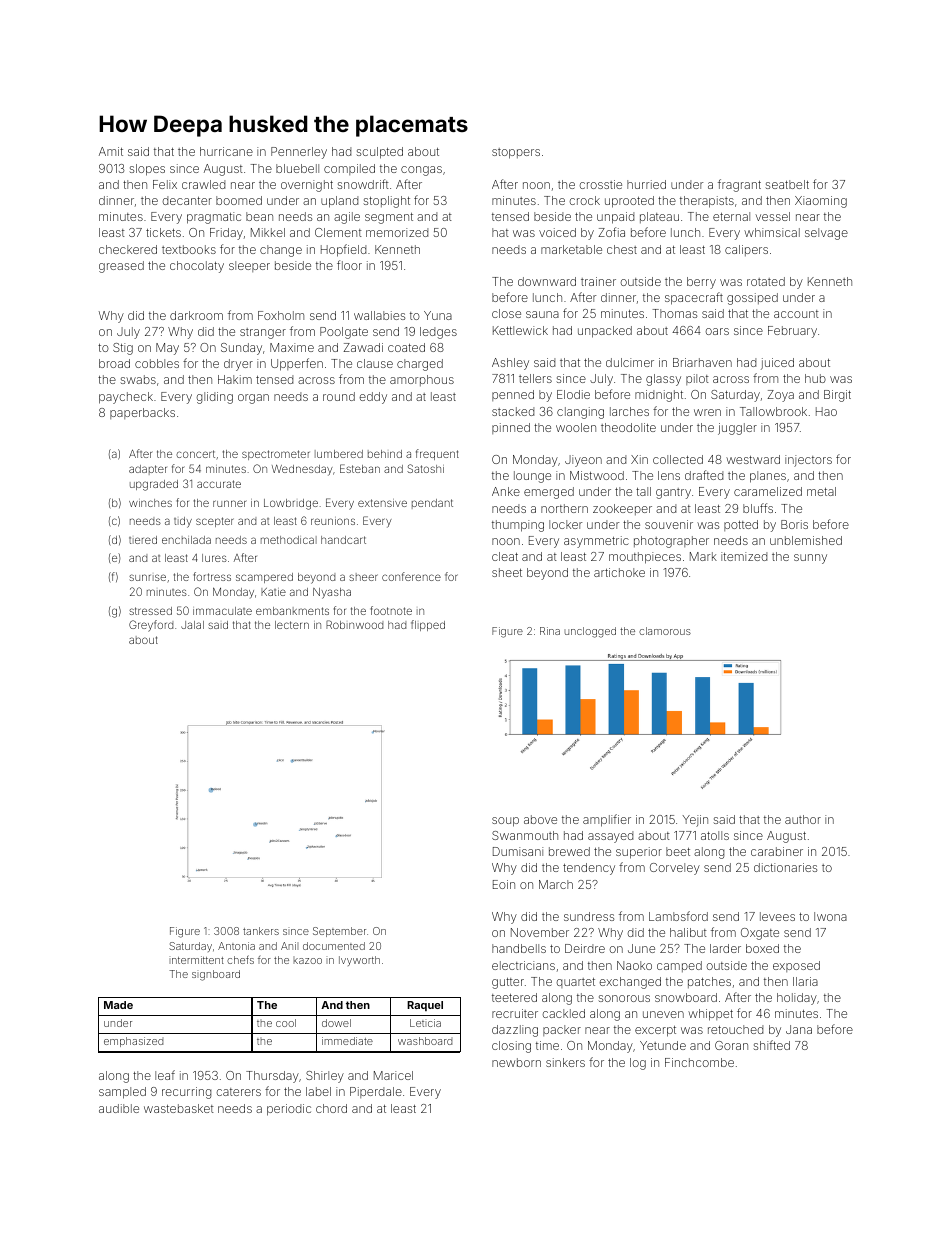 Image resolution: width=952 pixels, height=1233 pixels. Describe the element at coordinates (826, 234) in the screenshot. I see `selvage` at that location.
